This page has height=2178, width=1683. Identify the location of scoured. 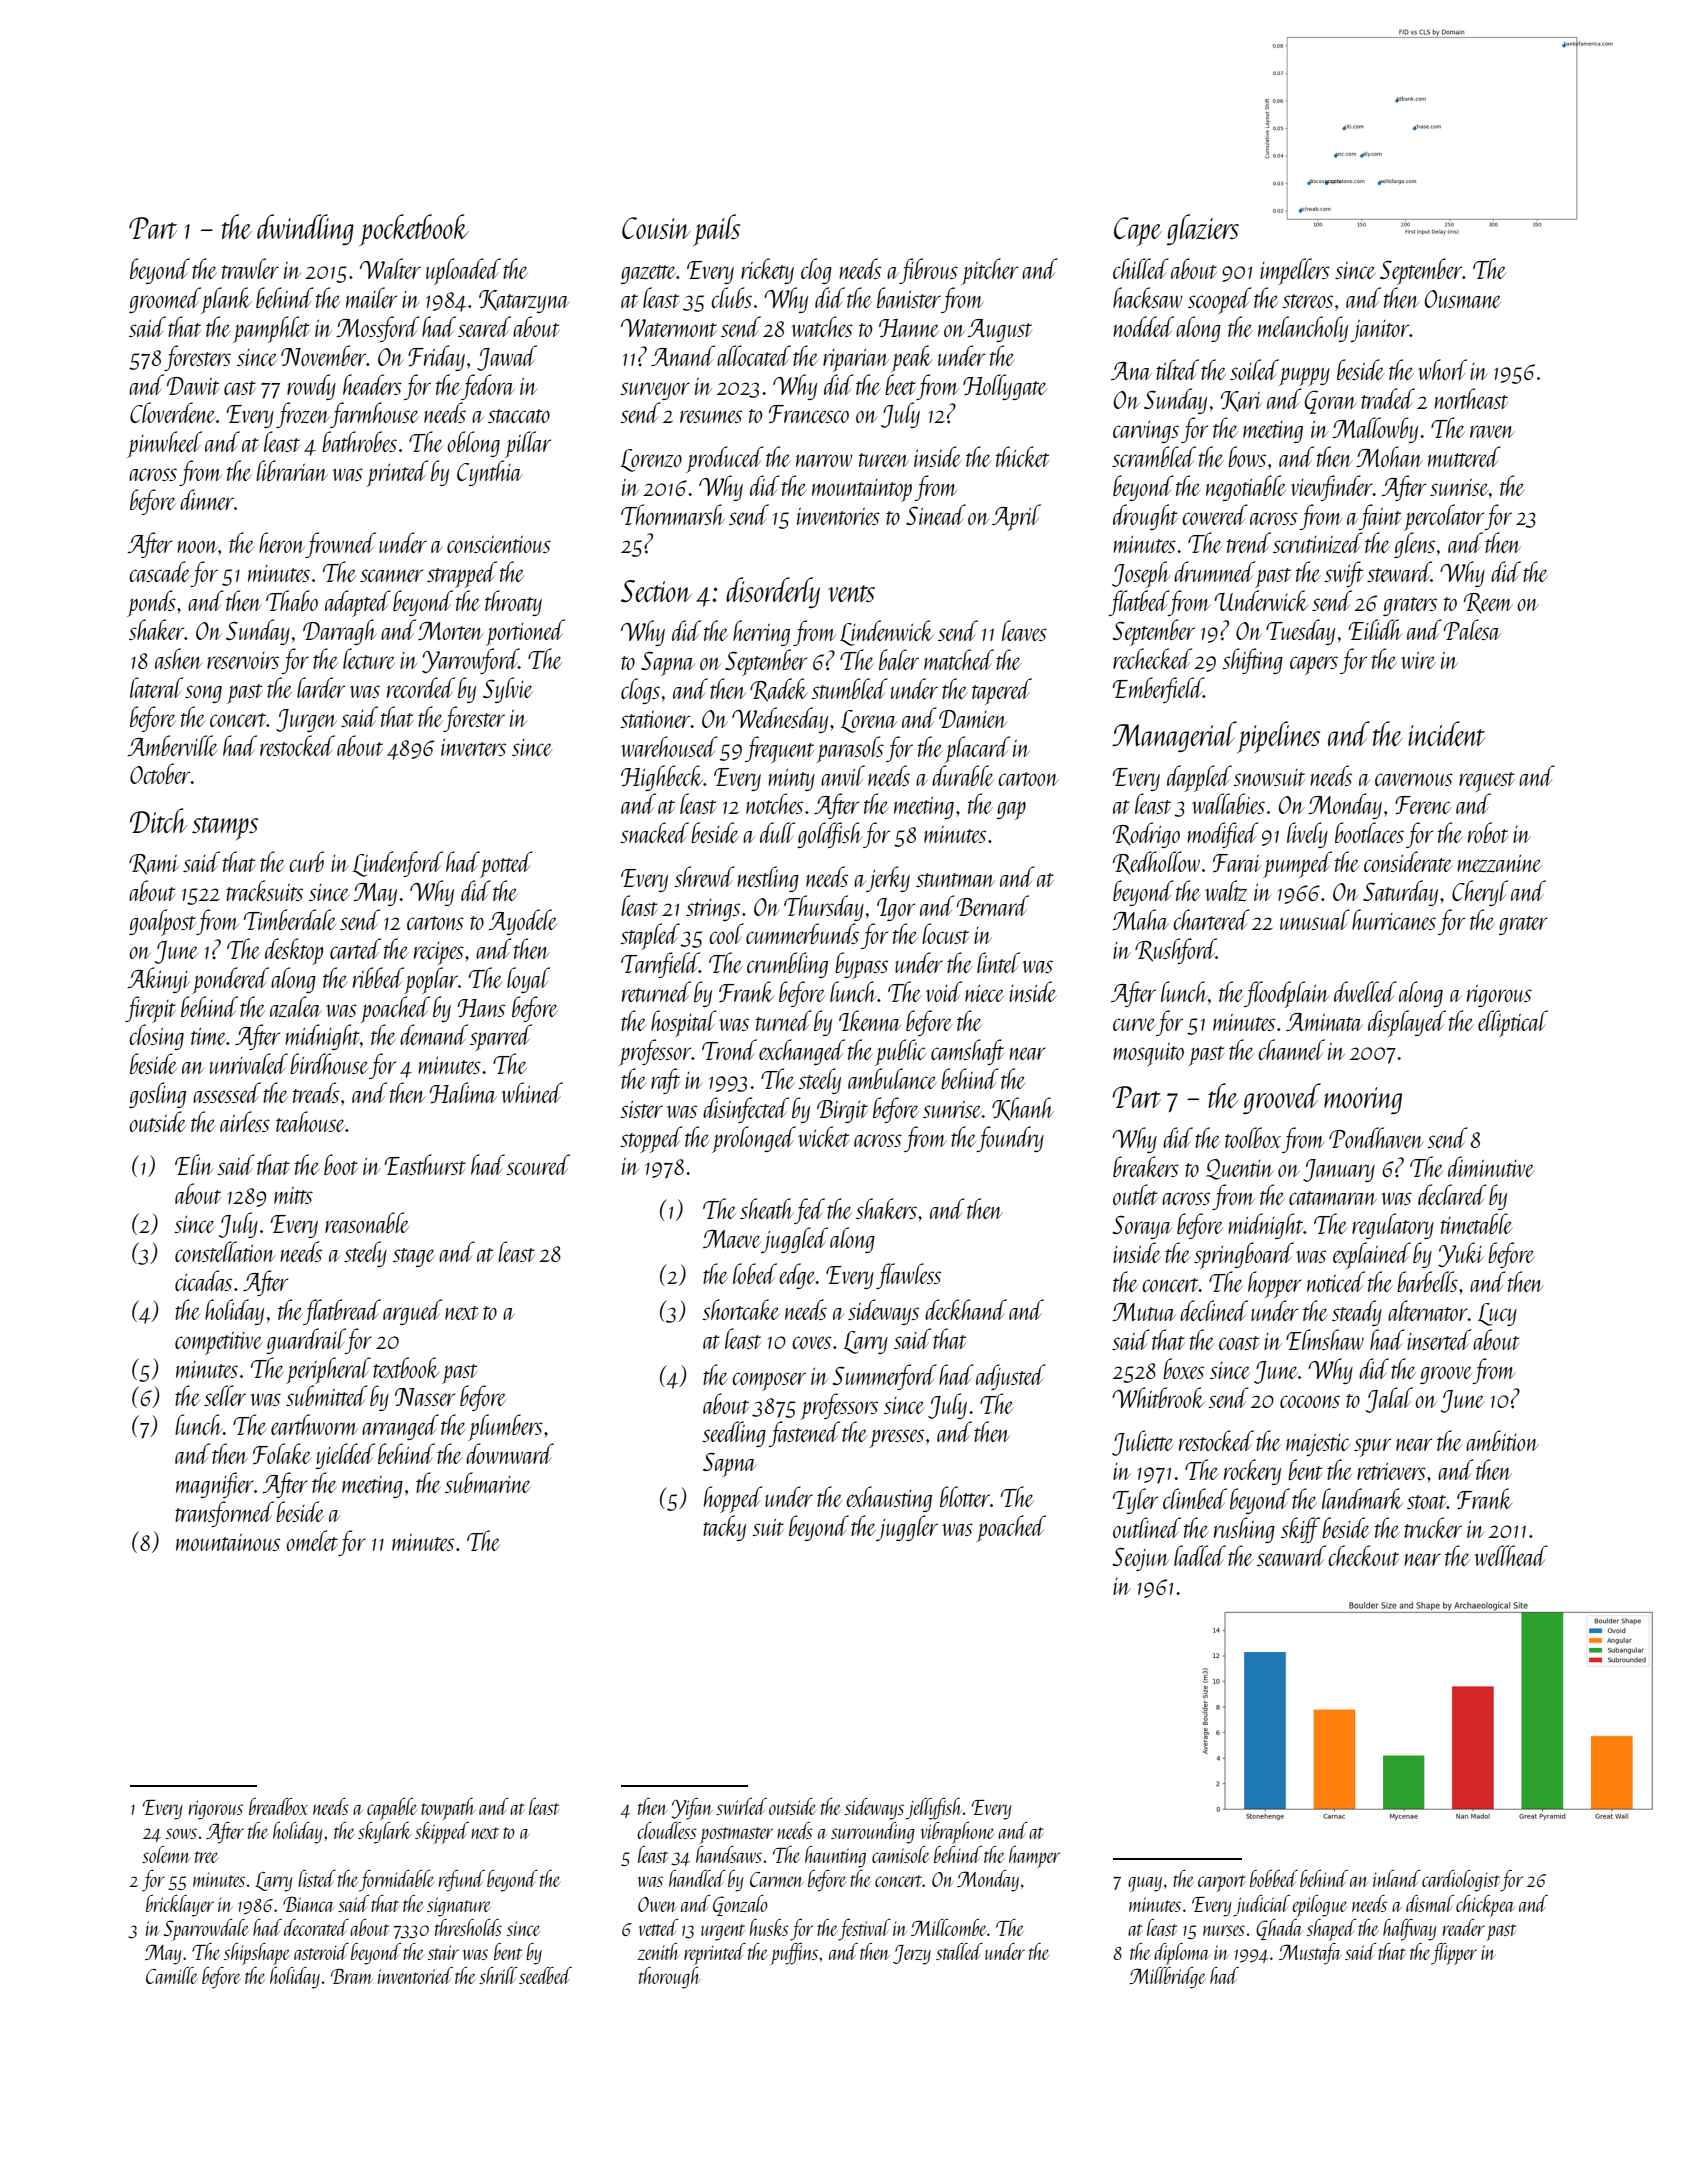
(538, 1164).
